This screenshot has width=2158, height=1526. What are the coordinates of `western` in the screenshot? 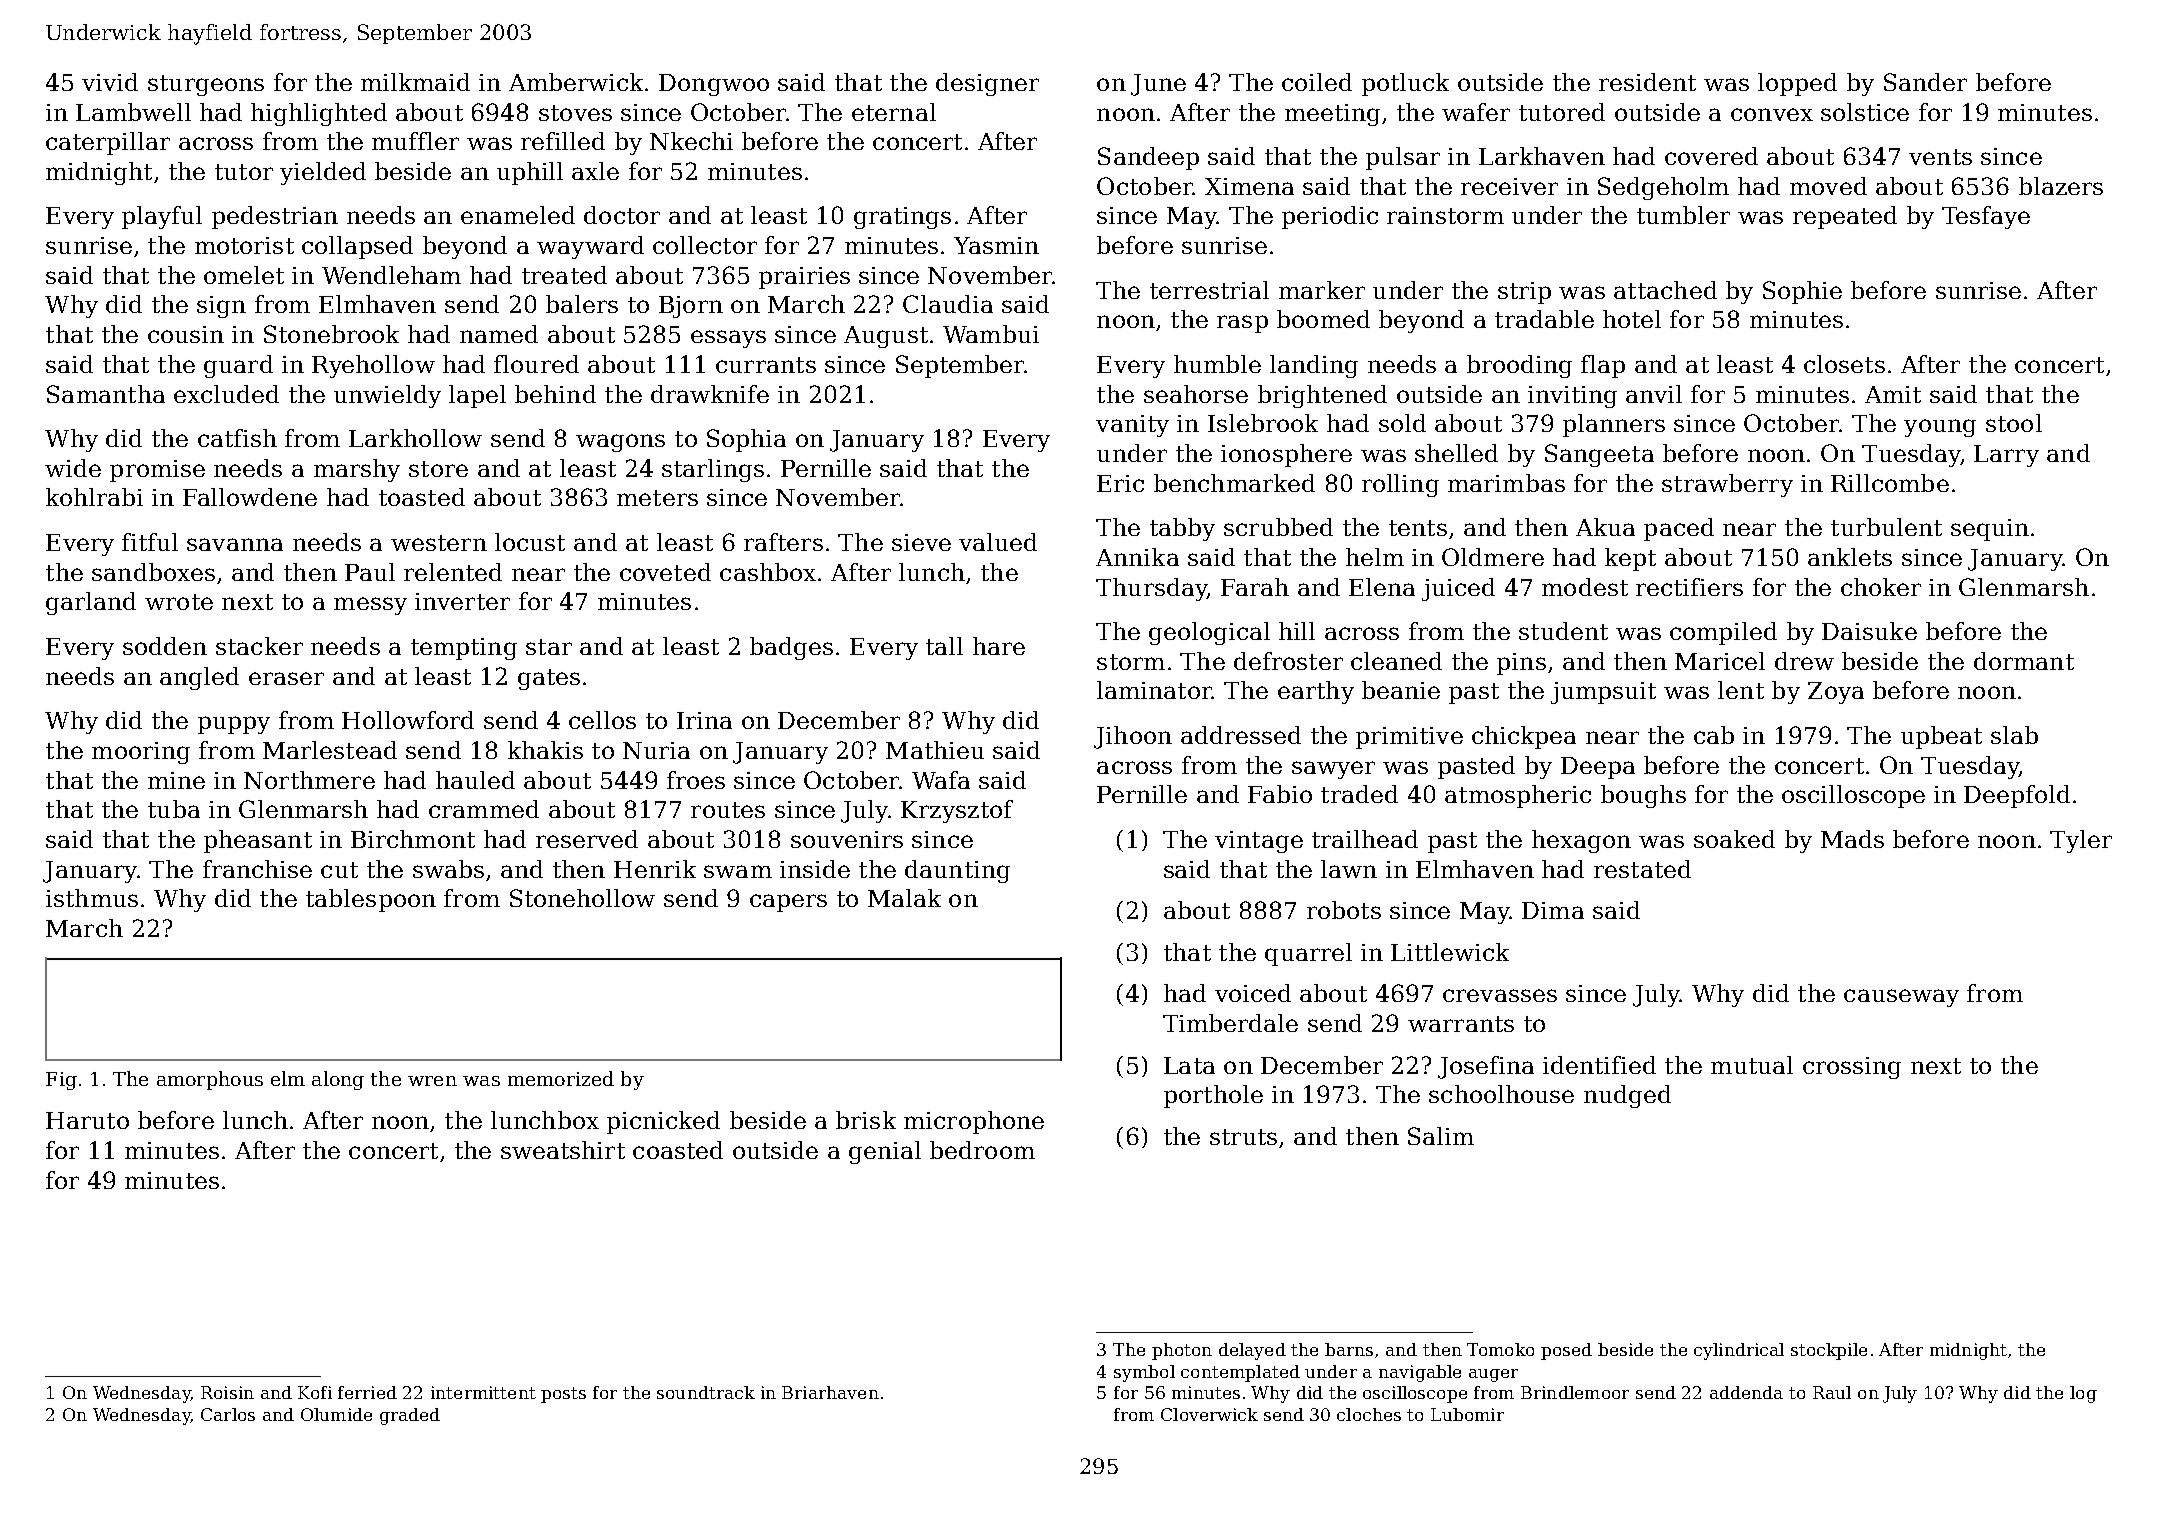 It's located at (439, 543).
